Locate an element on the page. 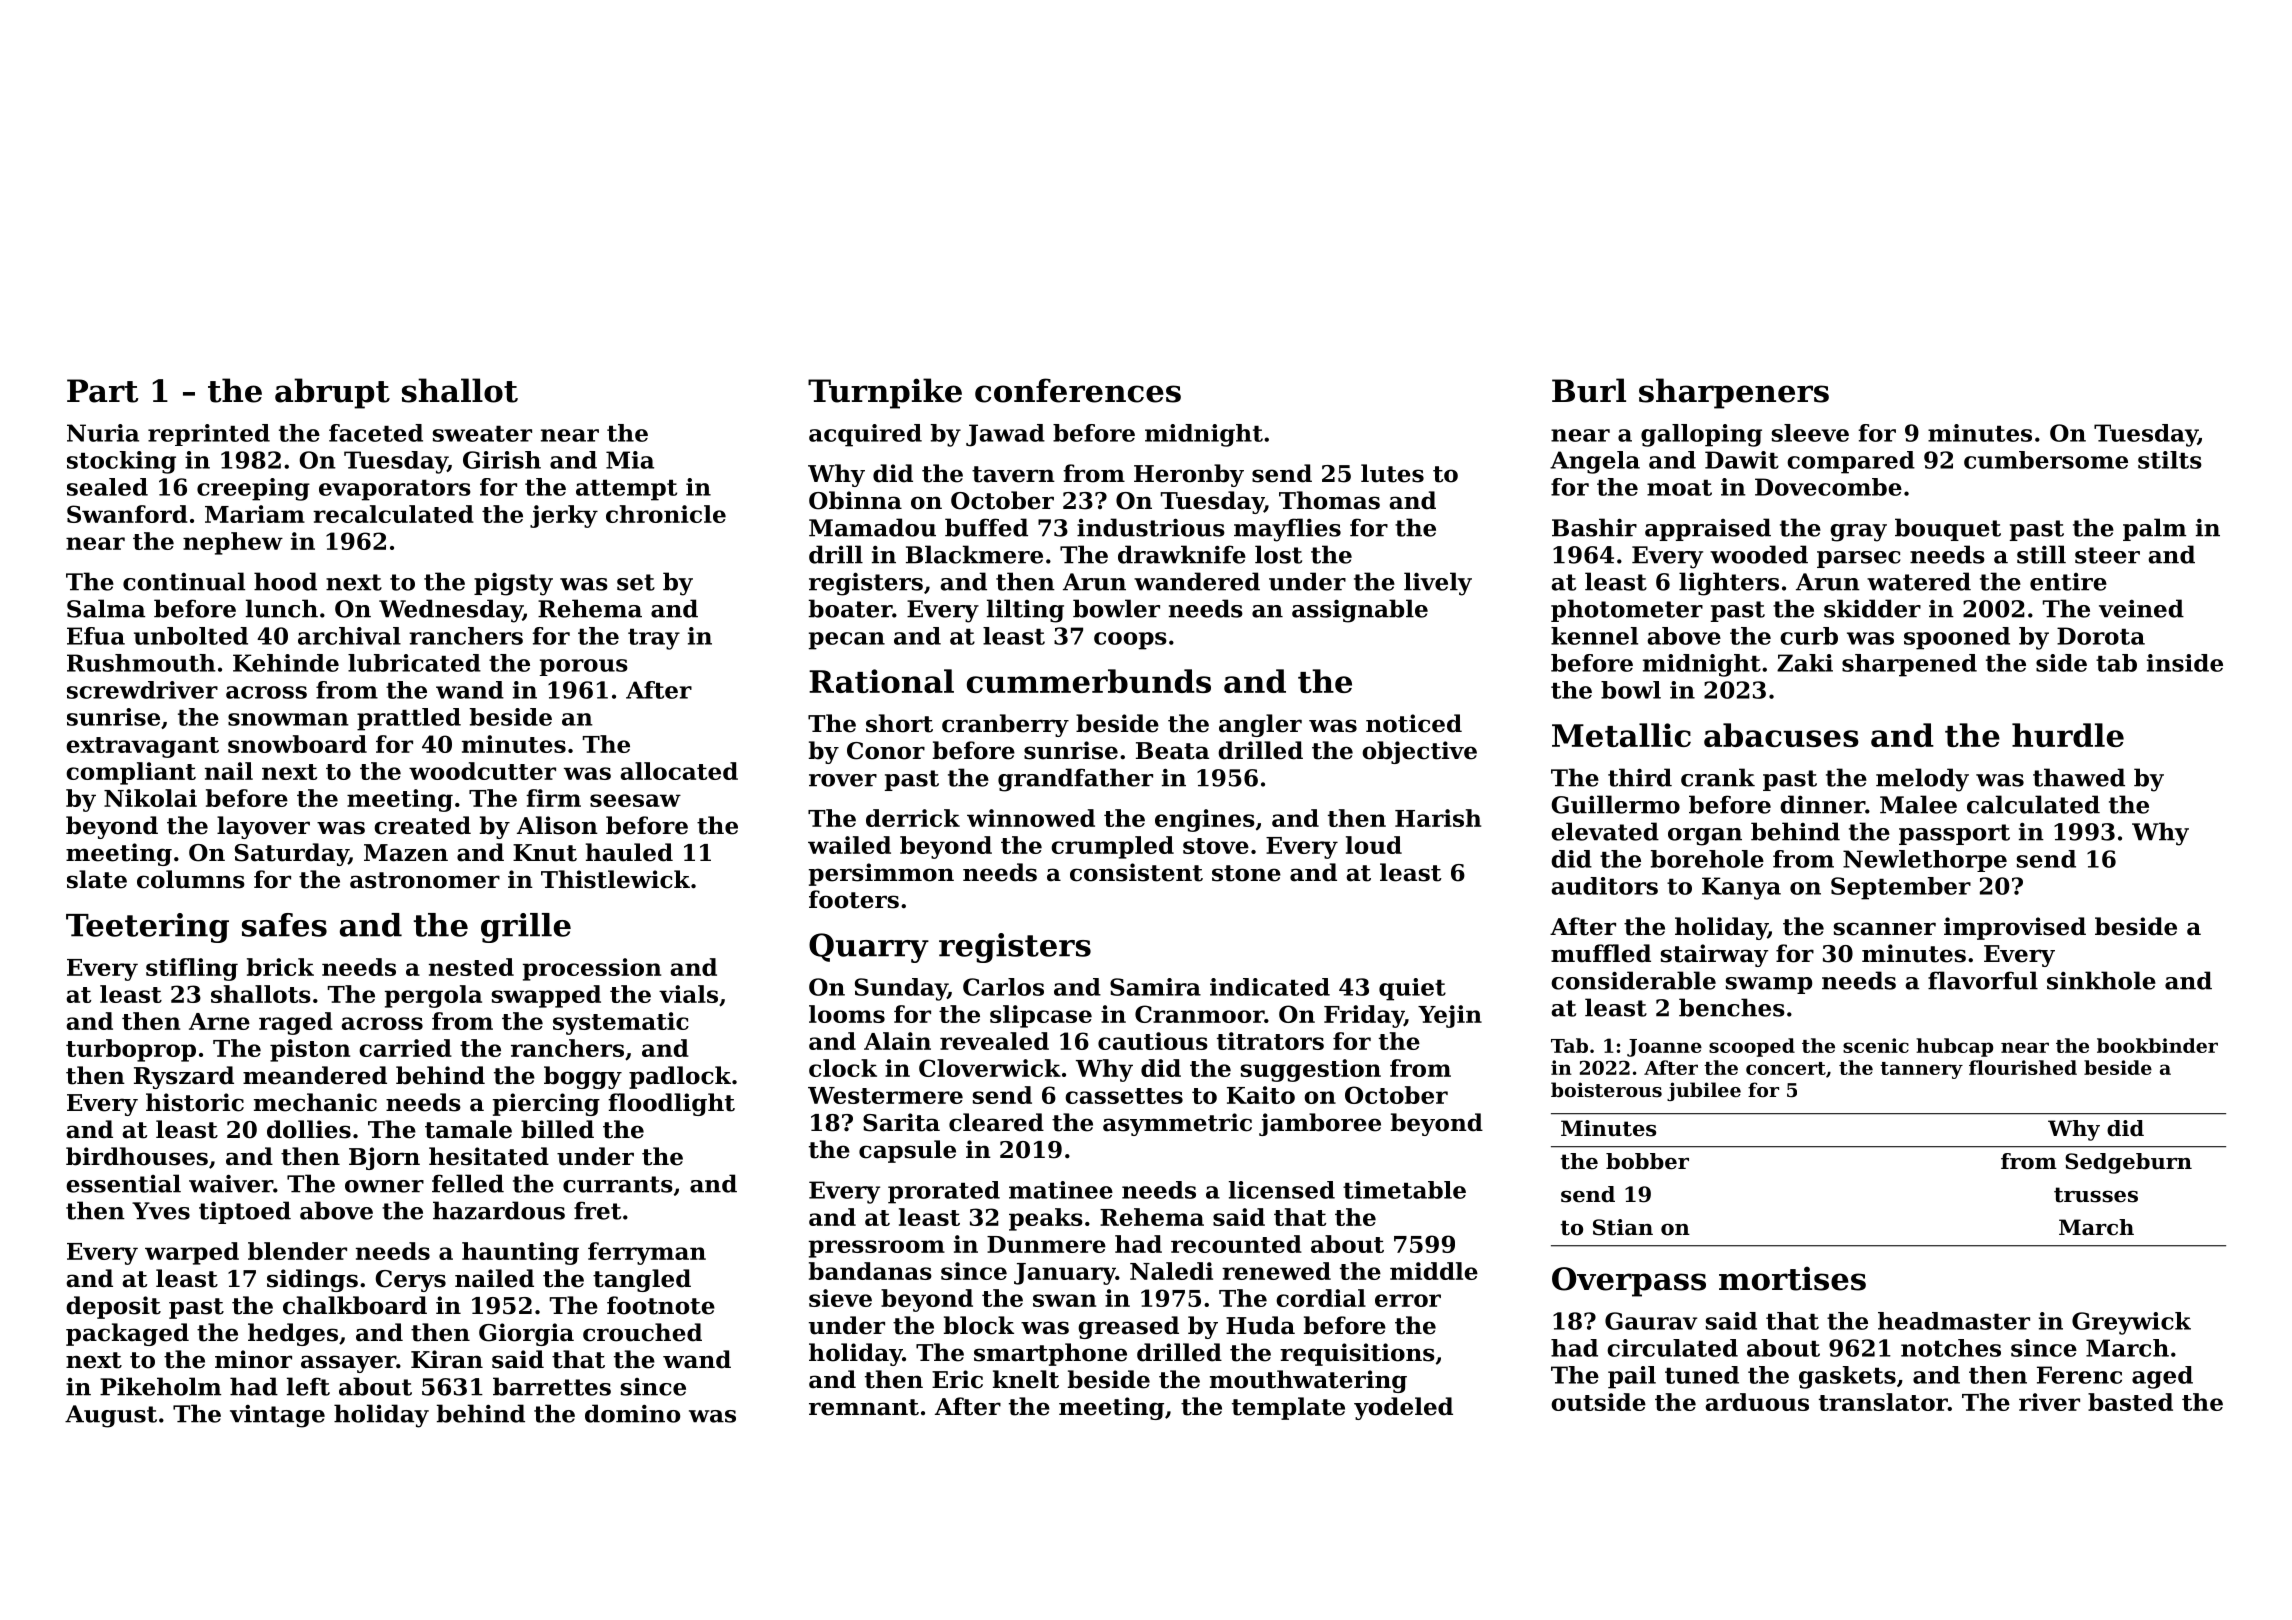  watered is located at coordinates (1919, 581).
